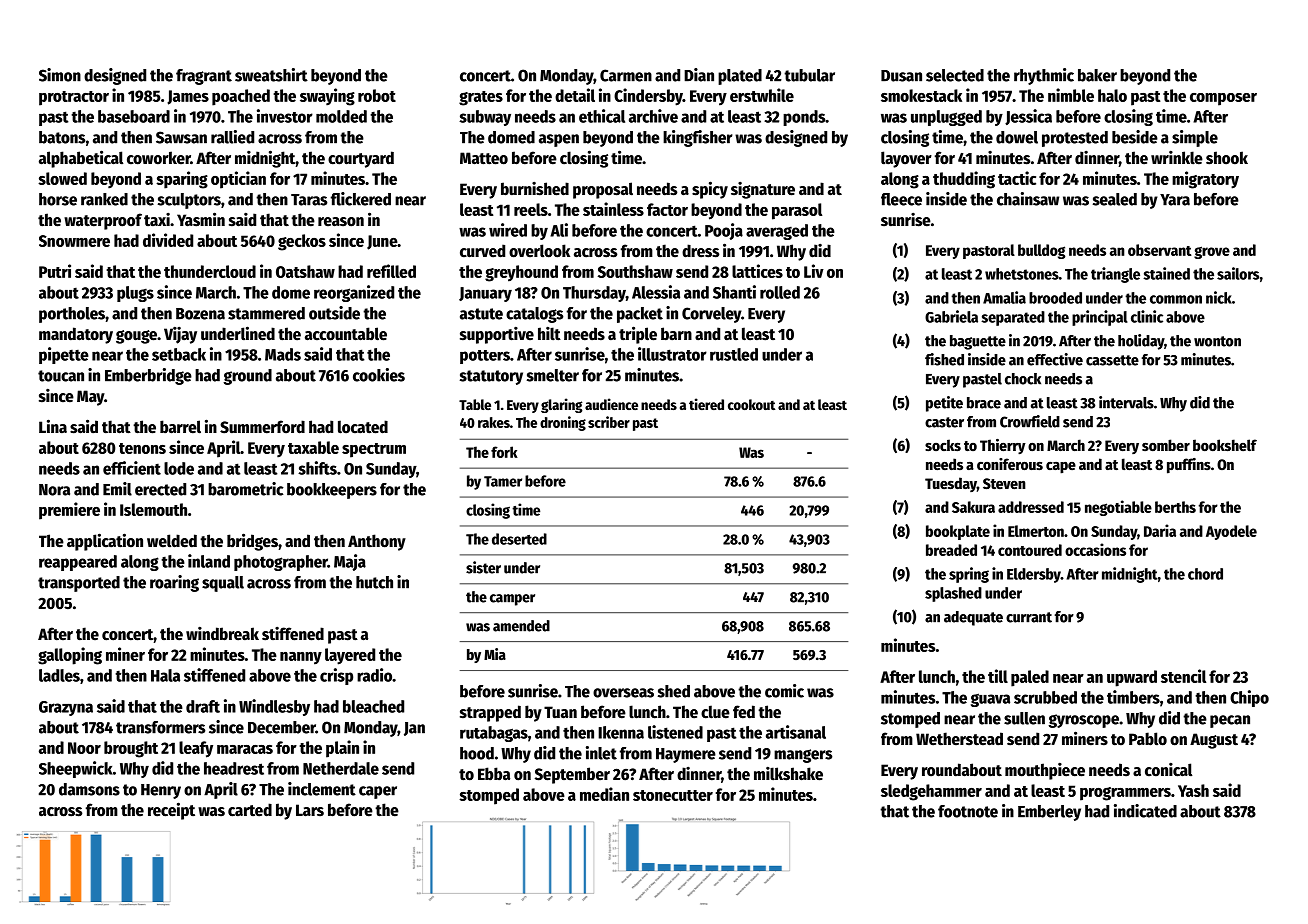 This image has height=924, width=1308. What do you see at coordinates (734, 354) in the image?
I see `rustled` at bounding box center [734, 354].
